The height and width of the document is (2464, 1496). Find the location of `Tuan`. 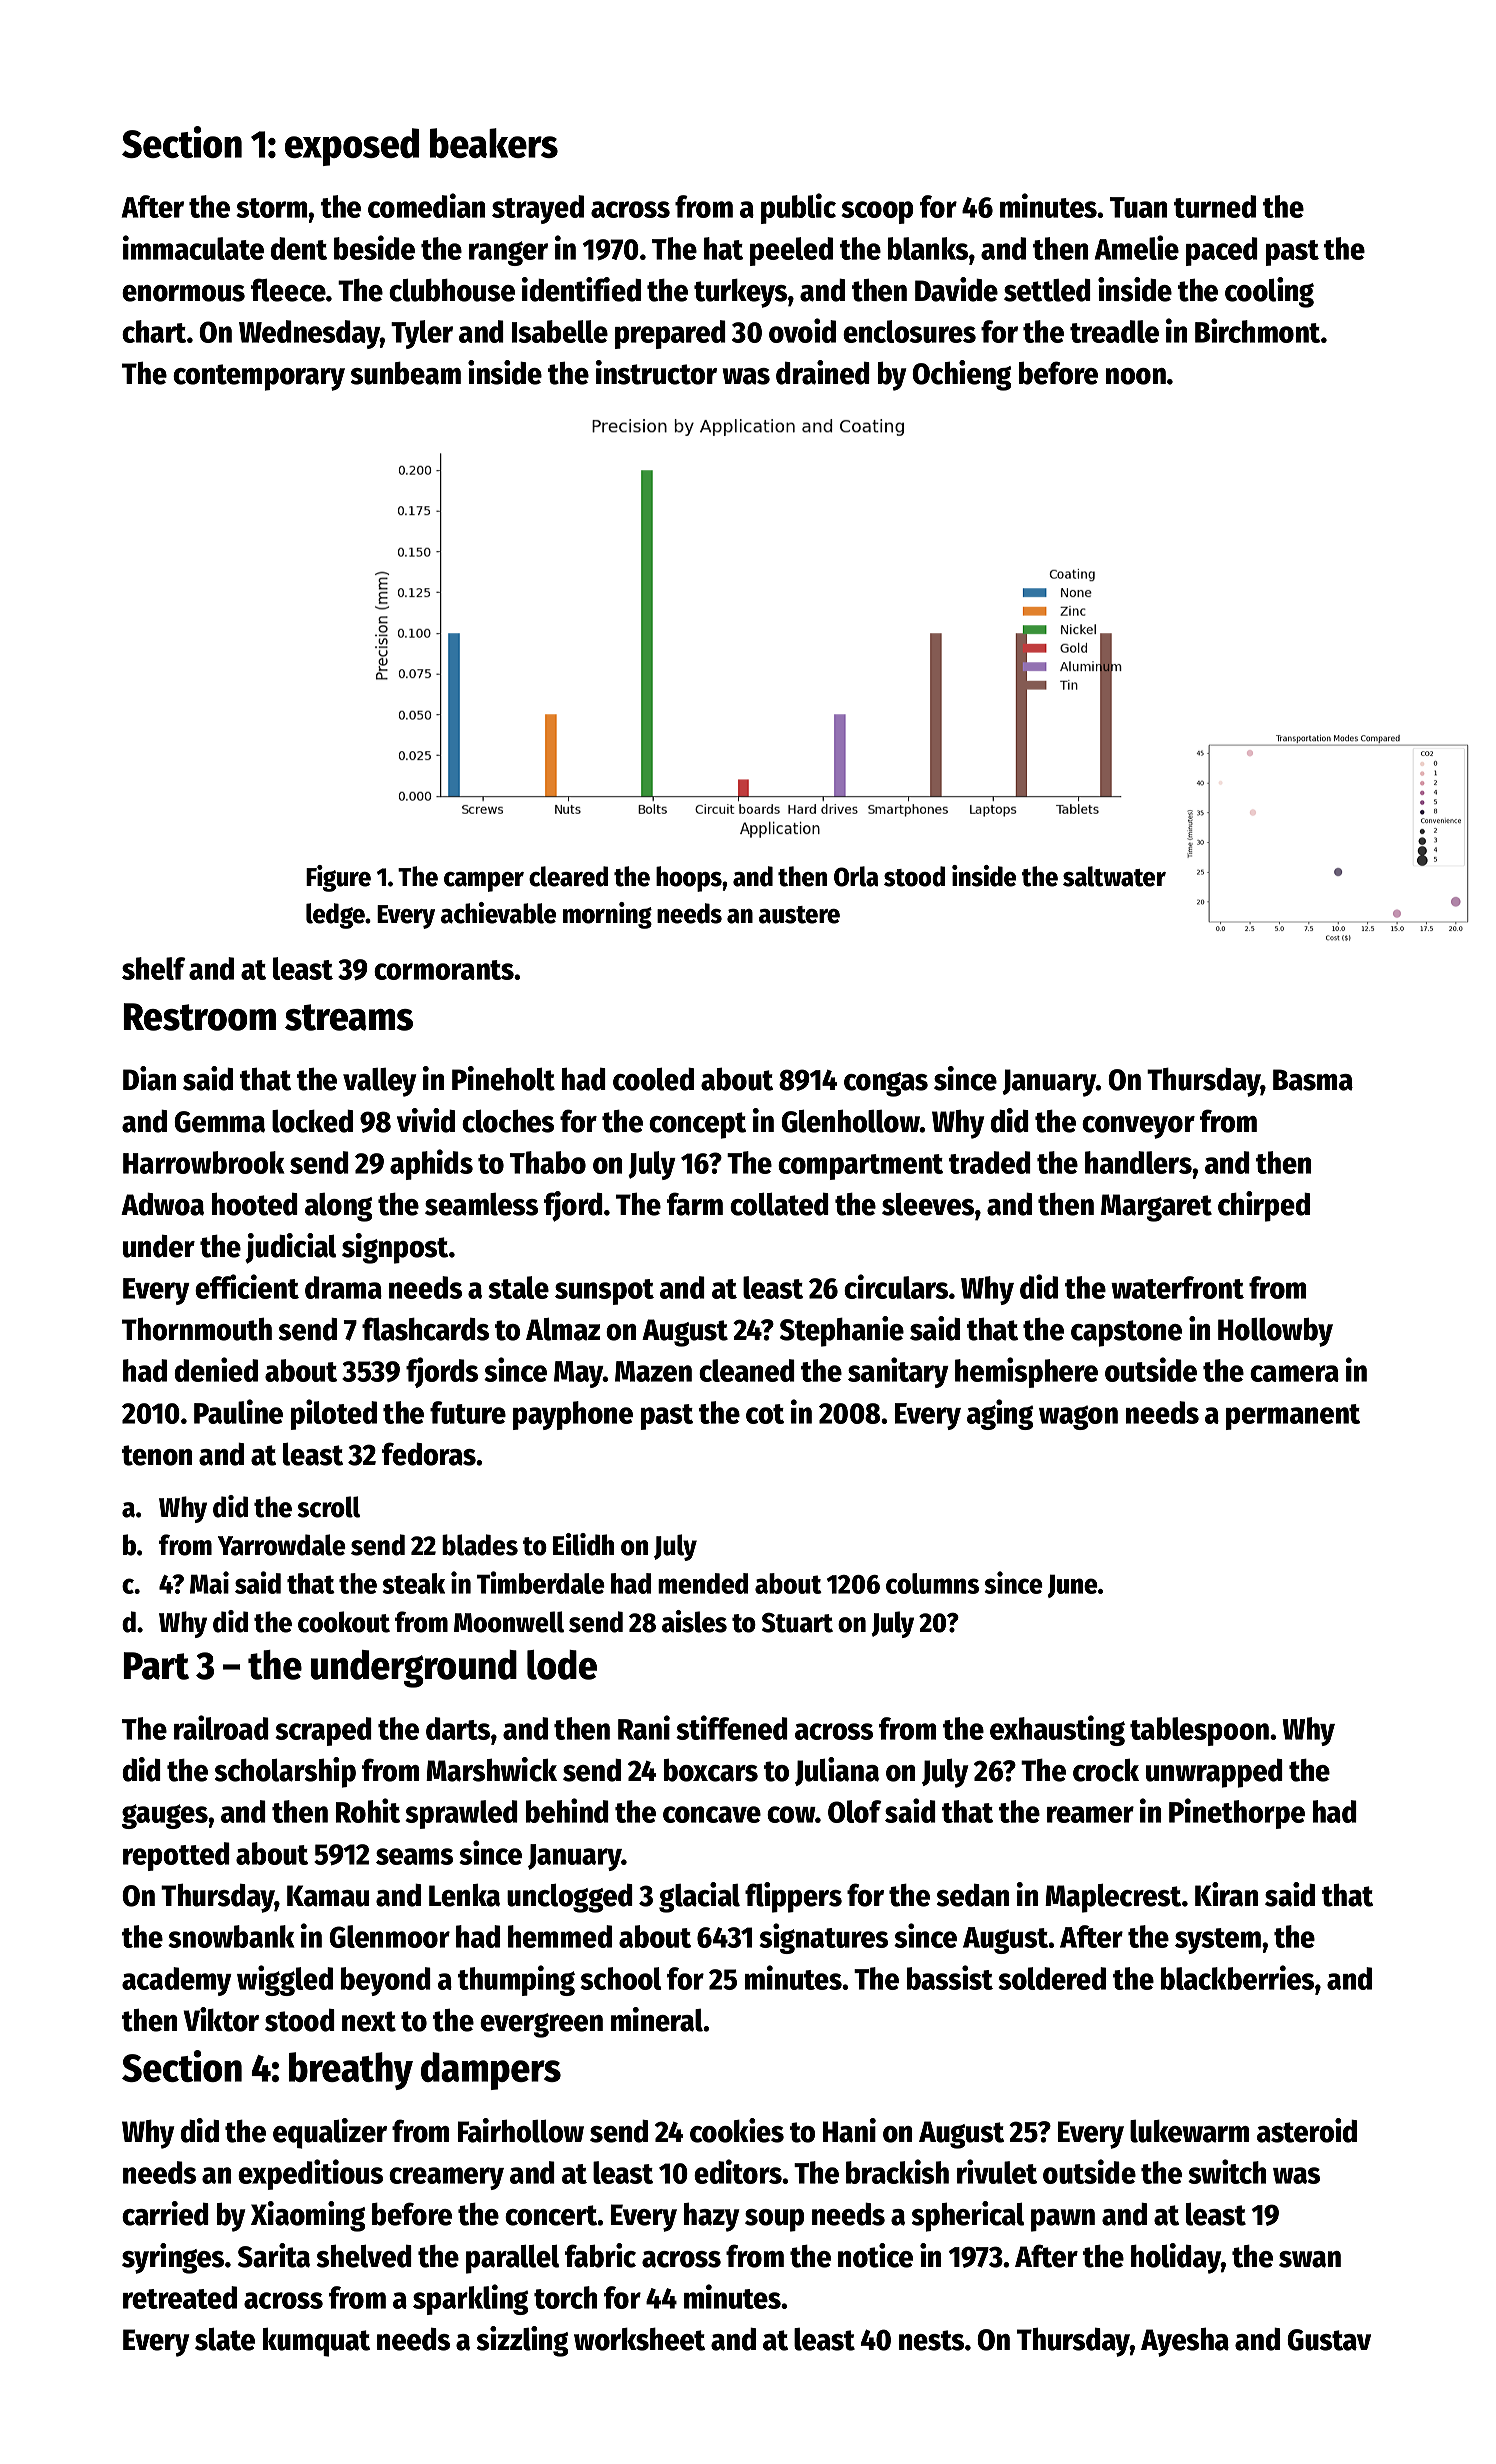

Tuan is located at coordinates (1138, 207).
